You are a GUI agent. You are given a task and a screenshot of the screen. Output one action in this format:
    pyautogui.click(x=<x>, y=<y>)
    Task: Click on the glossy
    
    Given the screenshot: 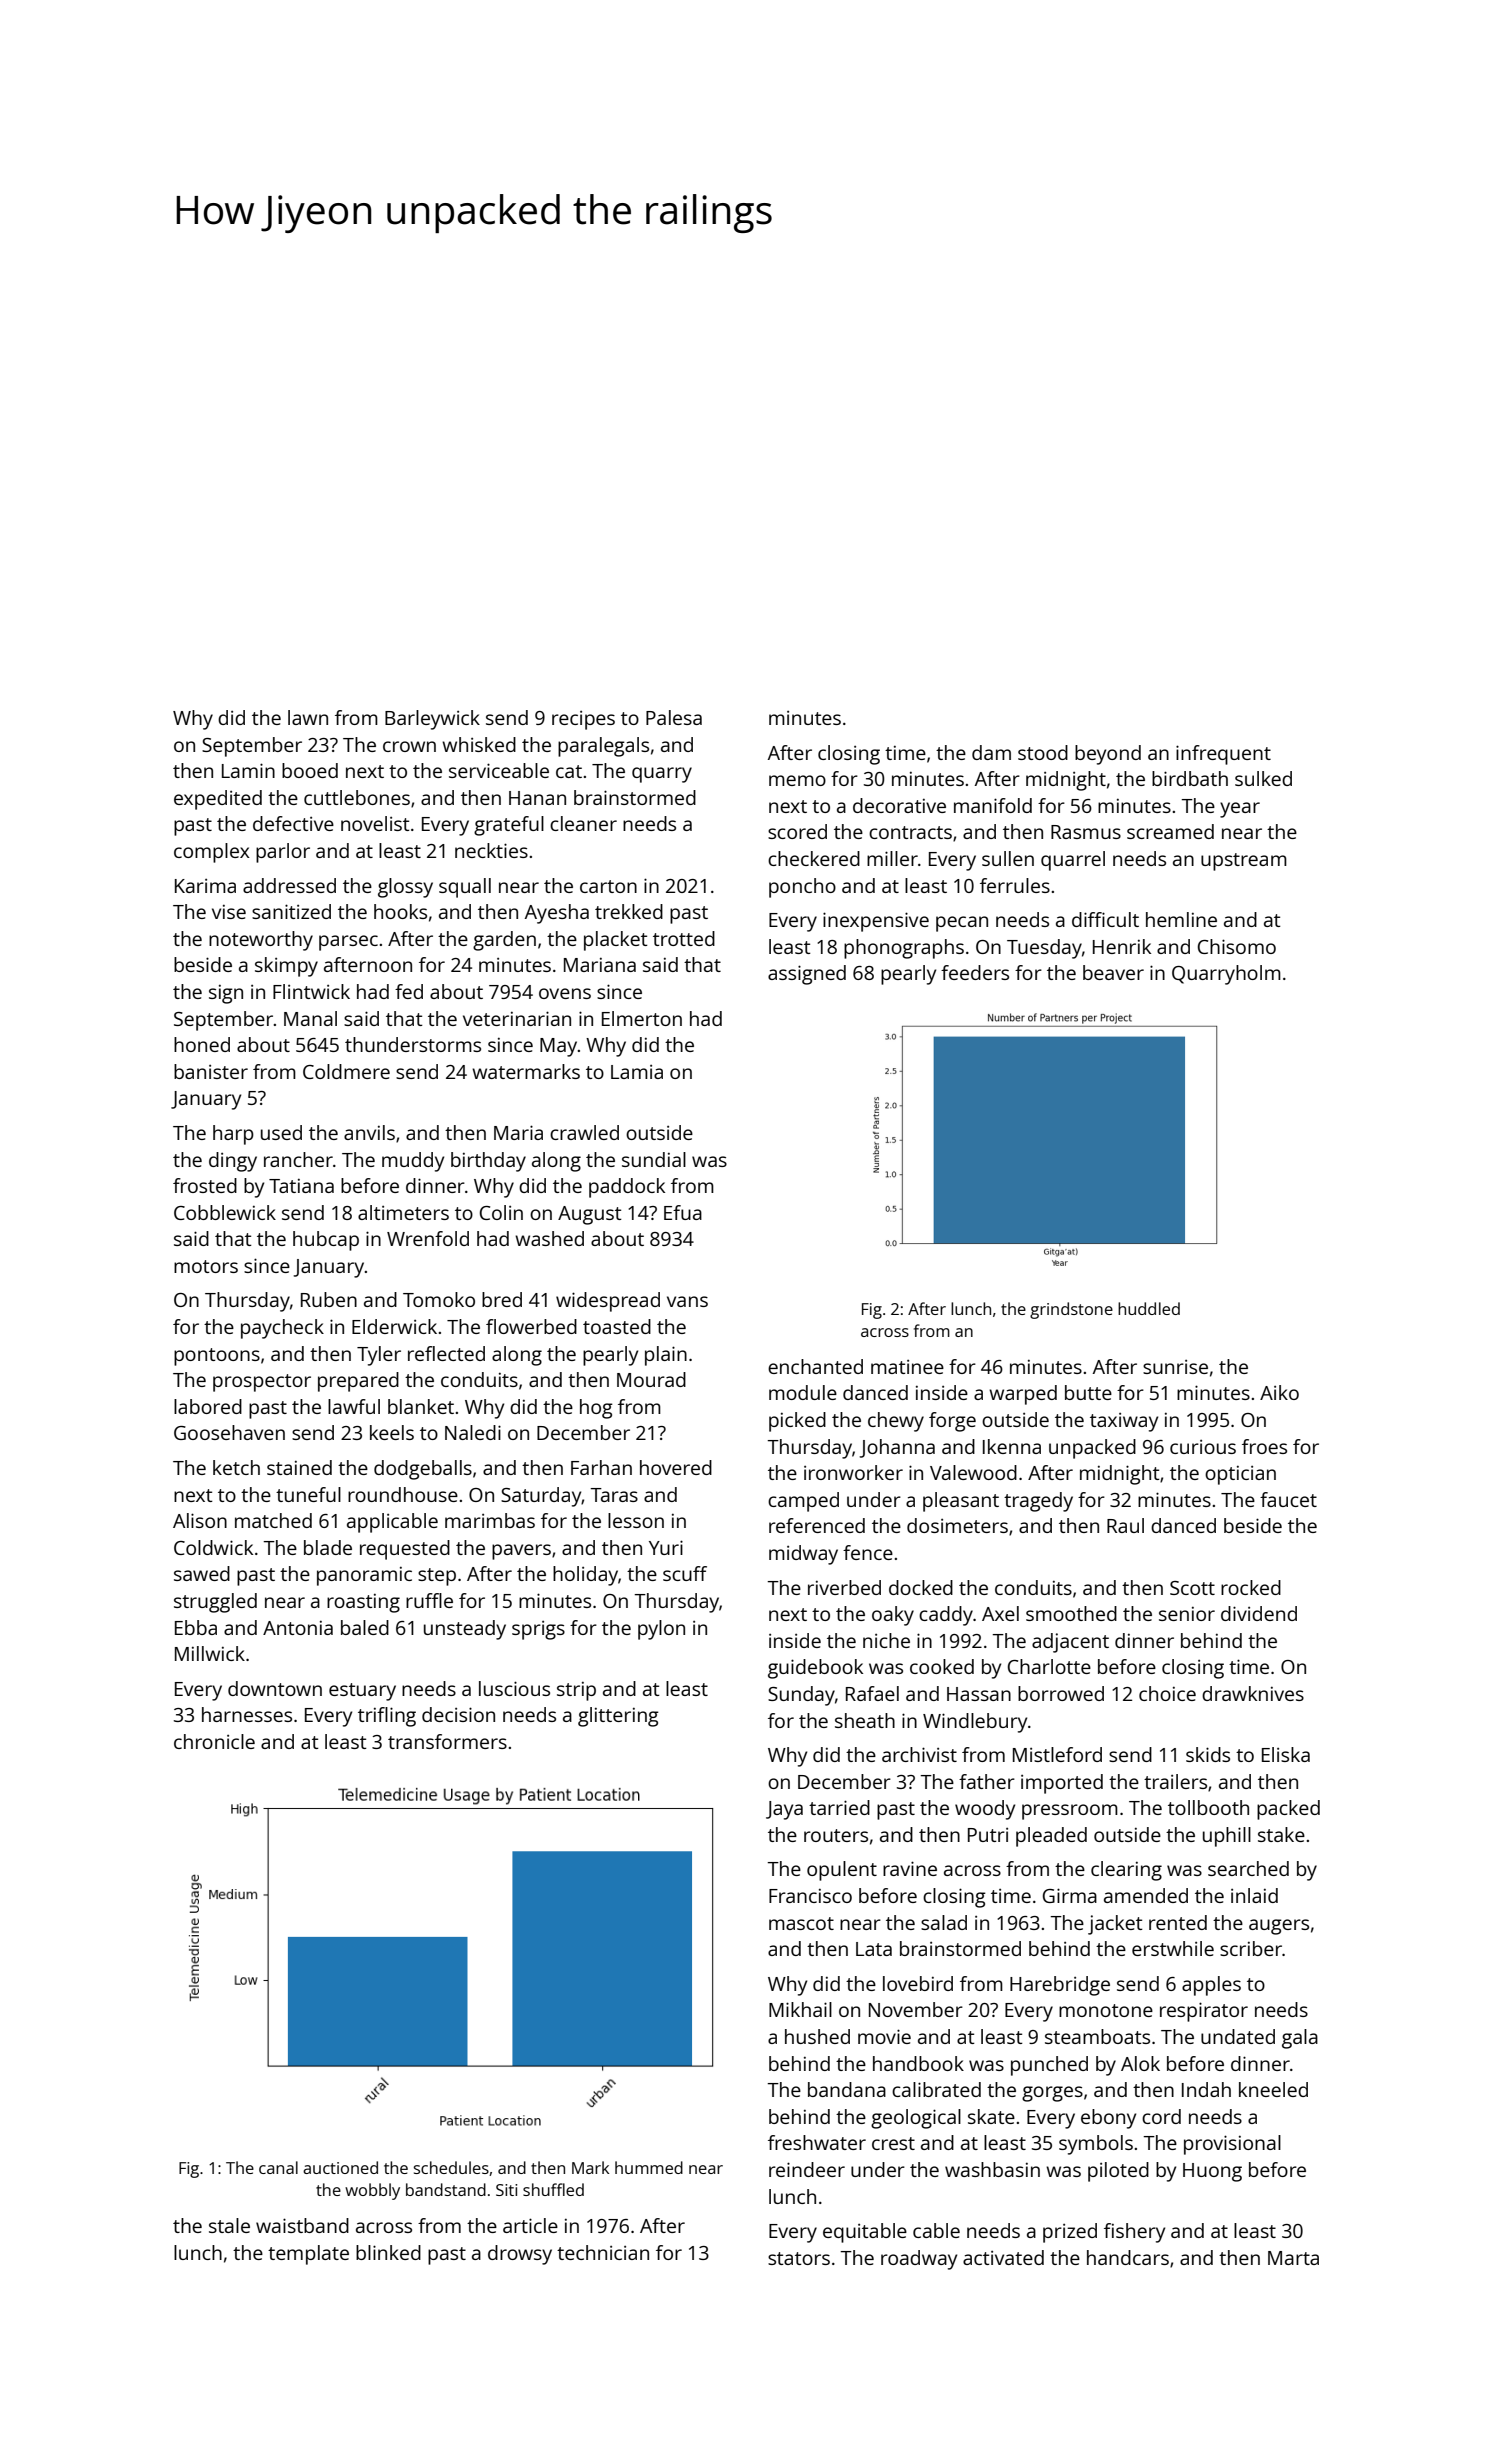 What is the action you would take?
    pyautogui.click(x=405, y=888)
